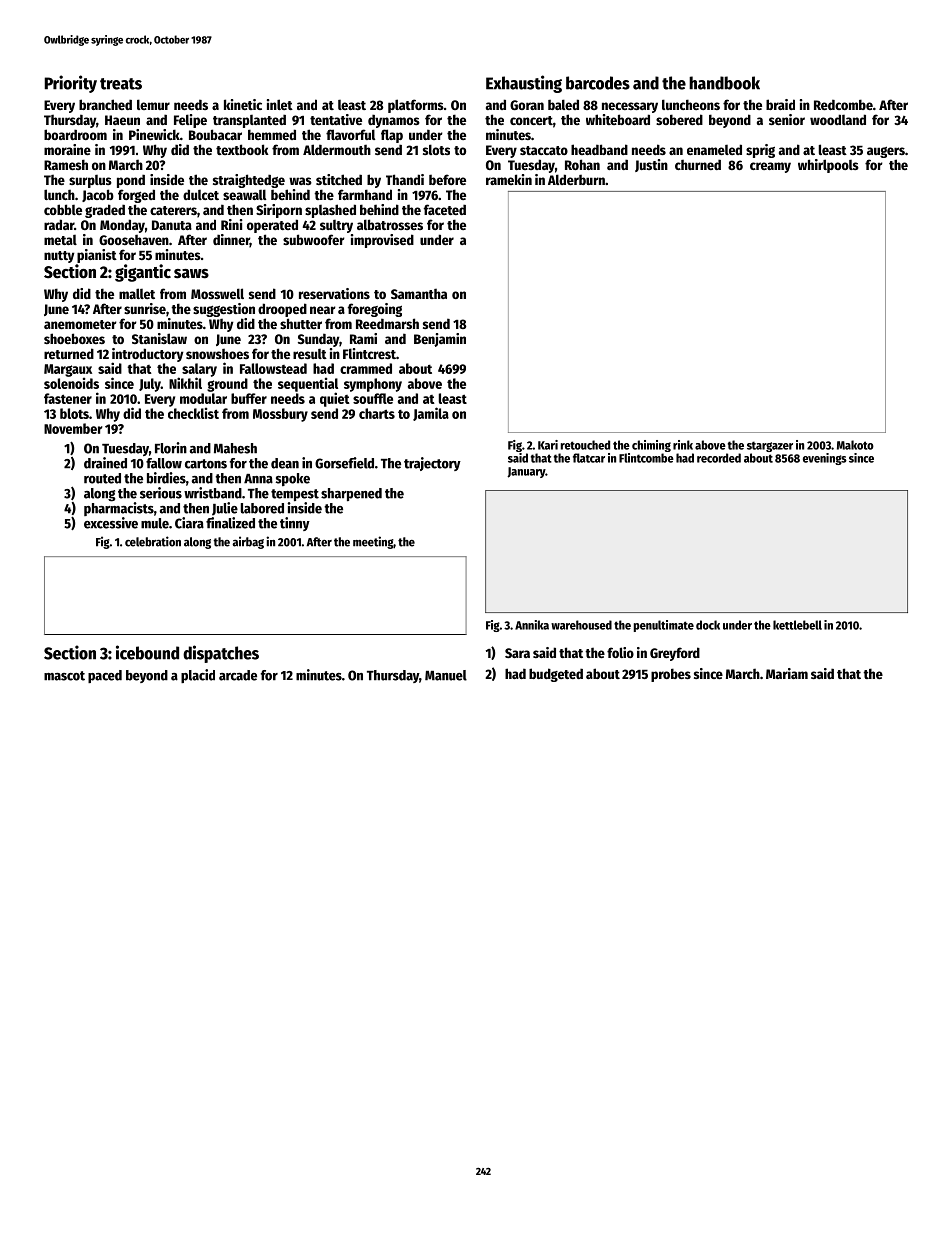  What do you see at coordinates (446, 675) in the page?
I see `Manuel` at bounding box center [446, 675].
